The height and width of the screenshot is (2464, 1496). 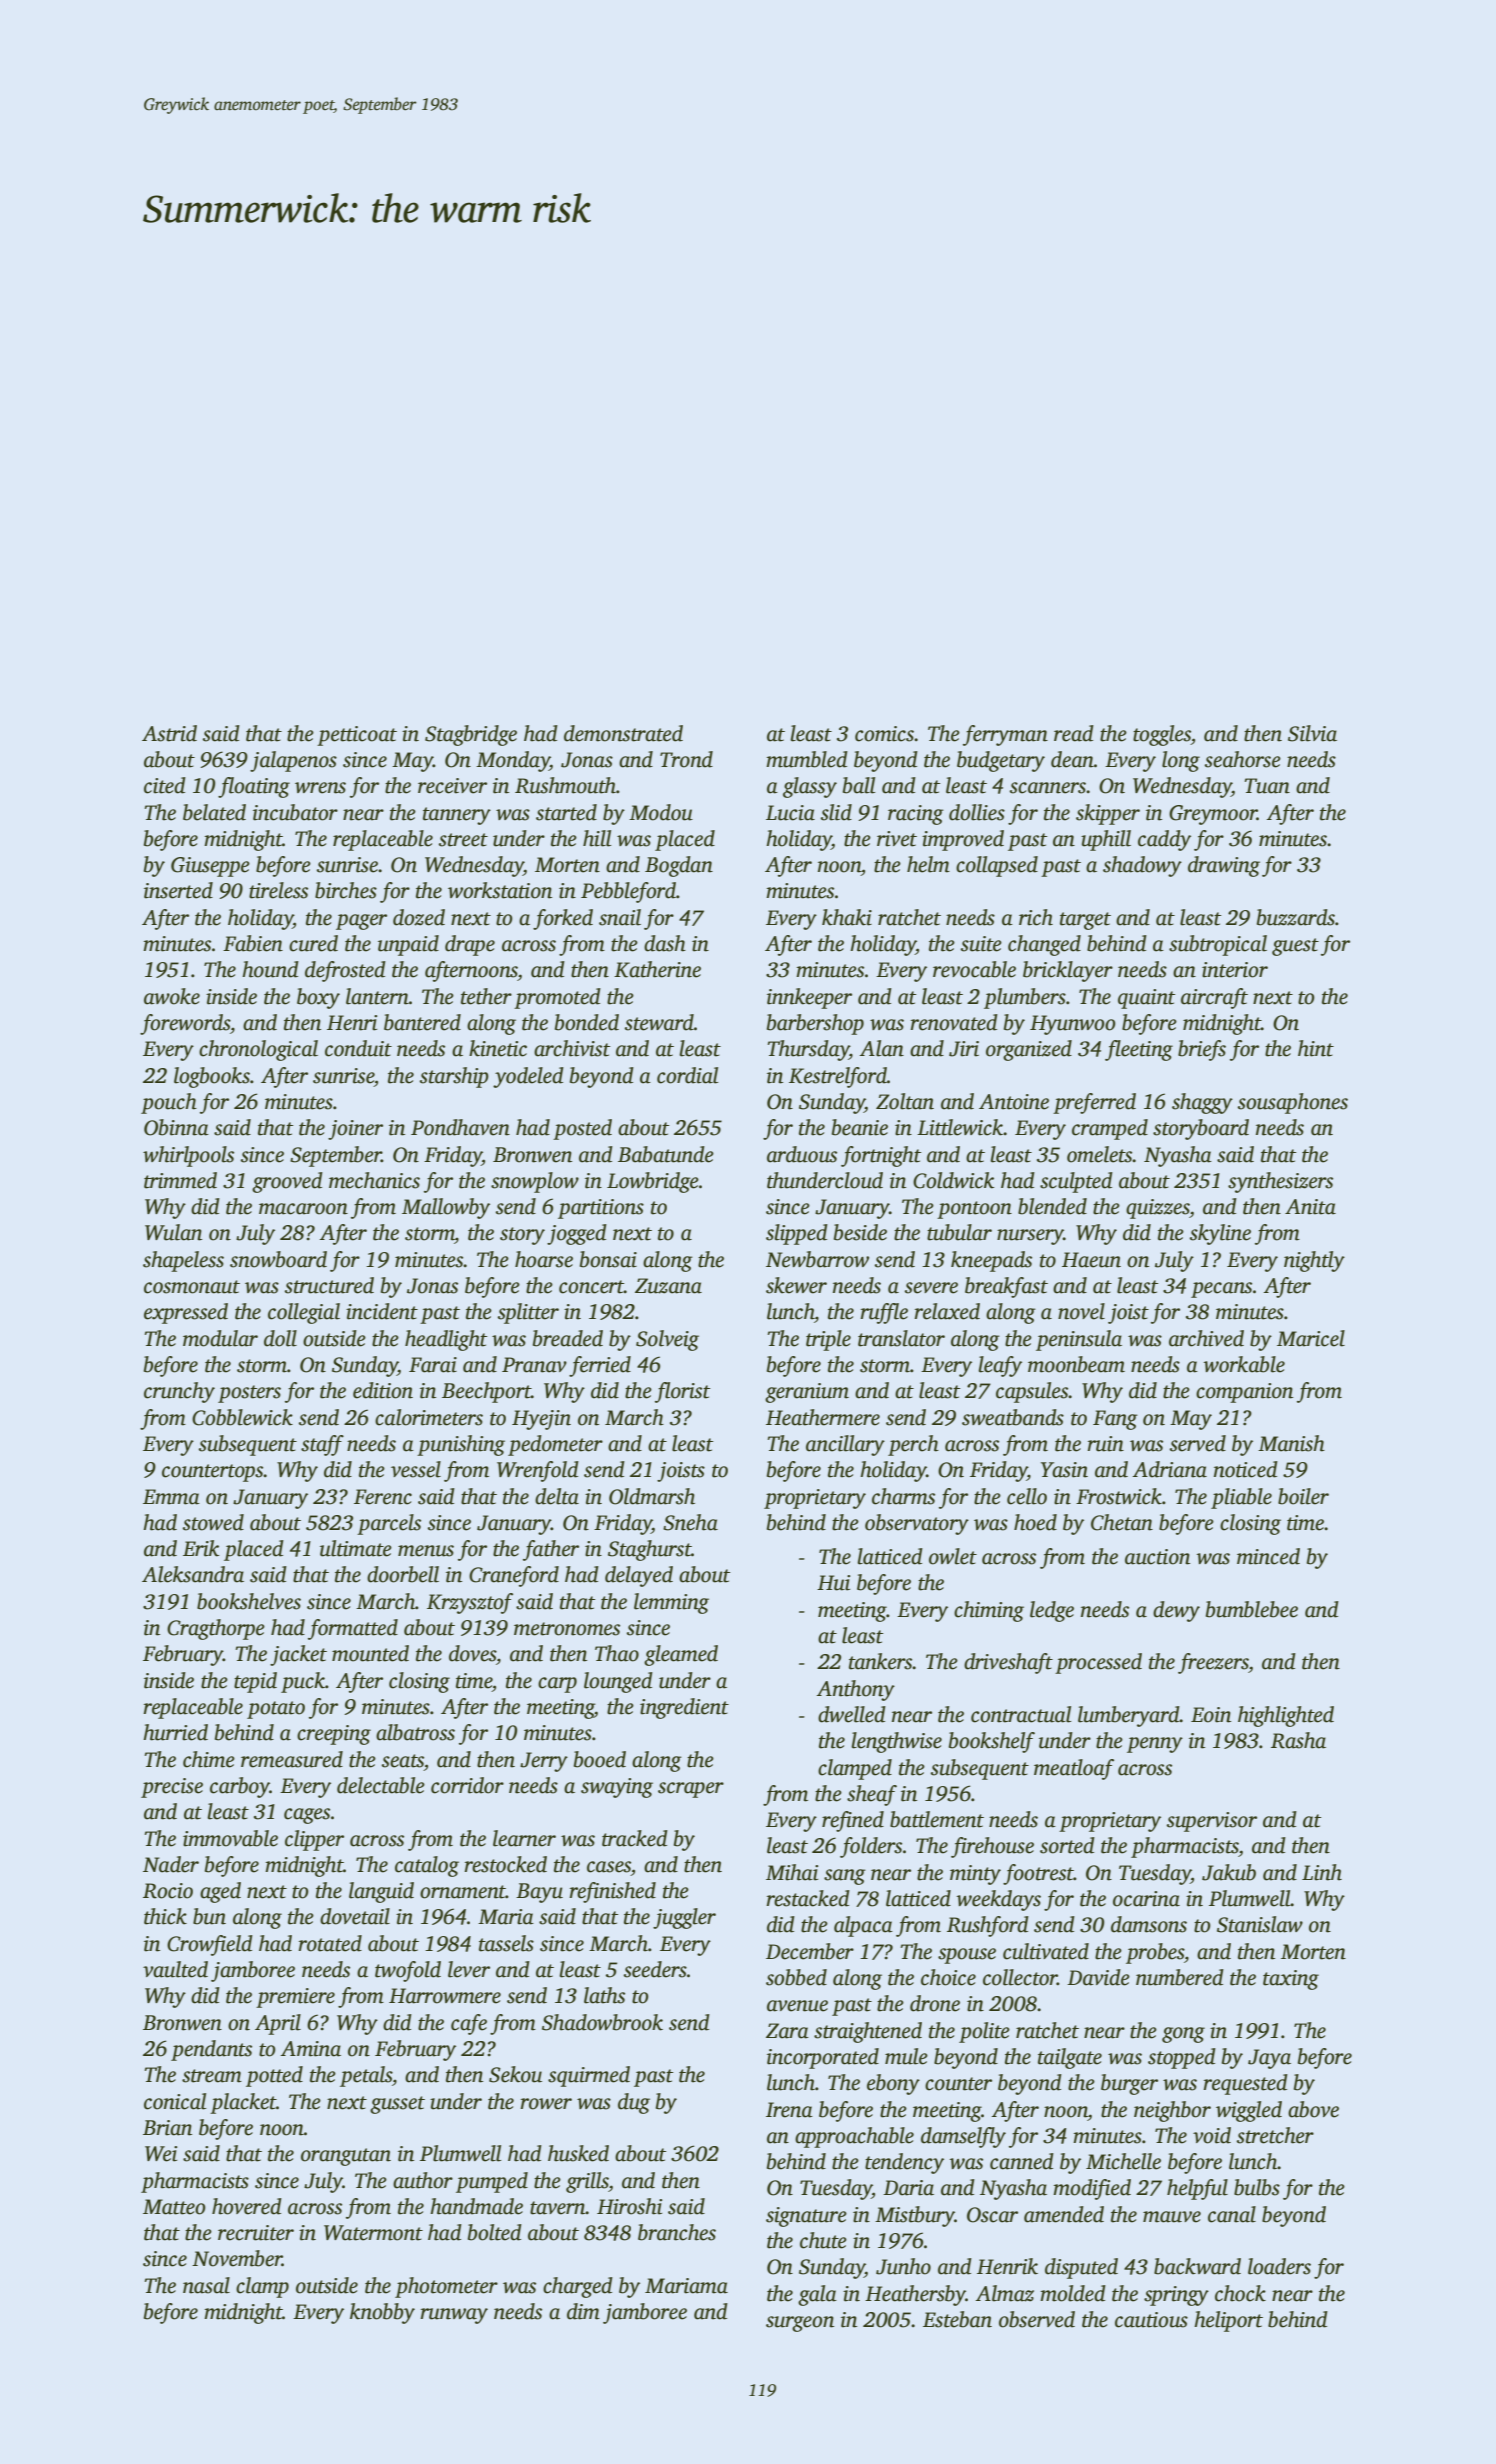 What do you see at coordinates (1252, 1609) in the screenshot?
I see `bumblebee` at bounding box center [1252, 1609].
